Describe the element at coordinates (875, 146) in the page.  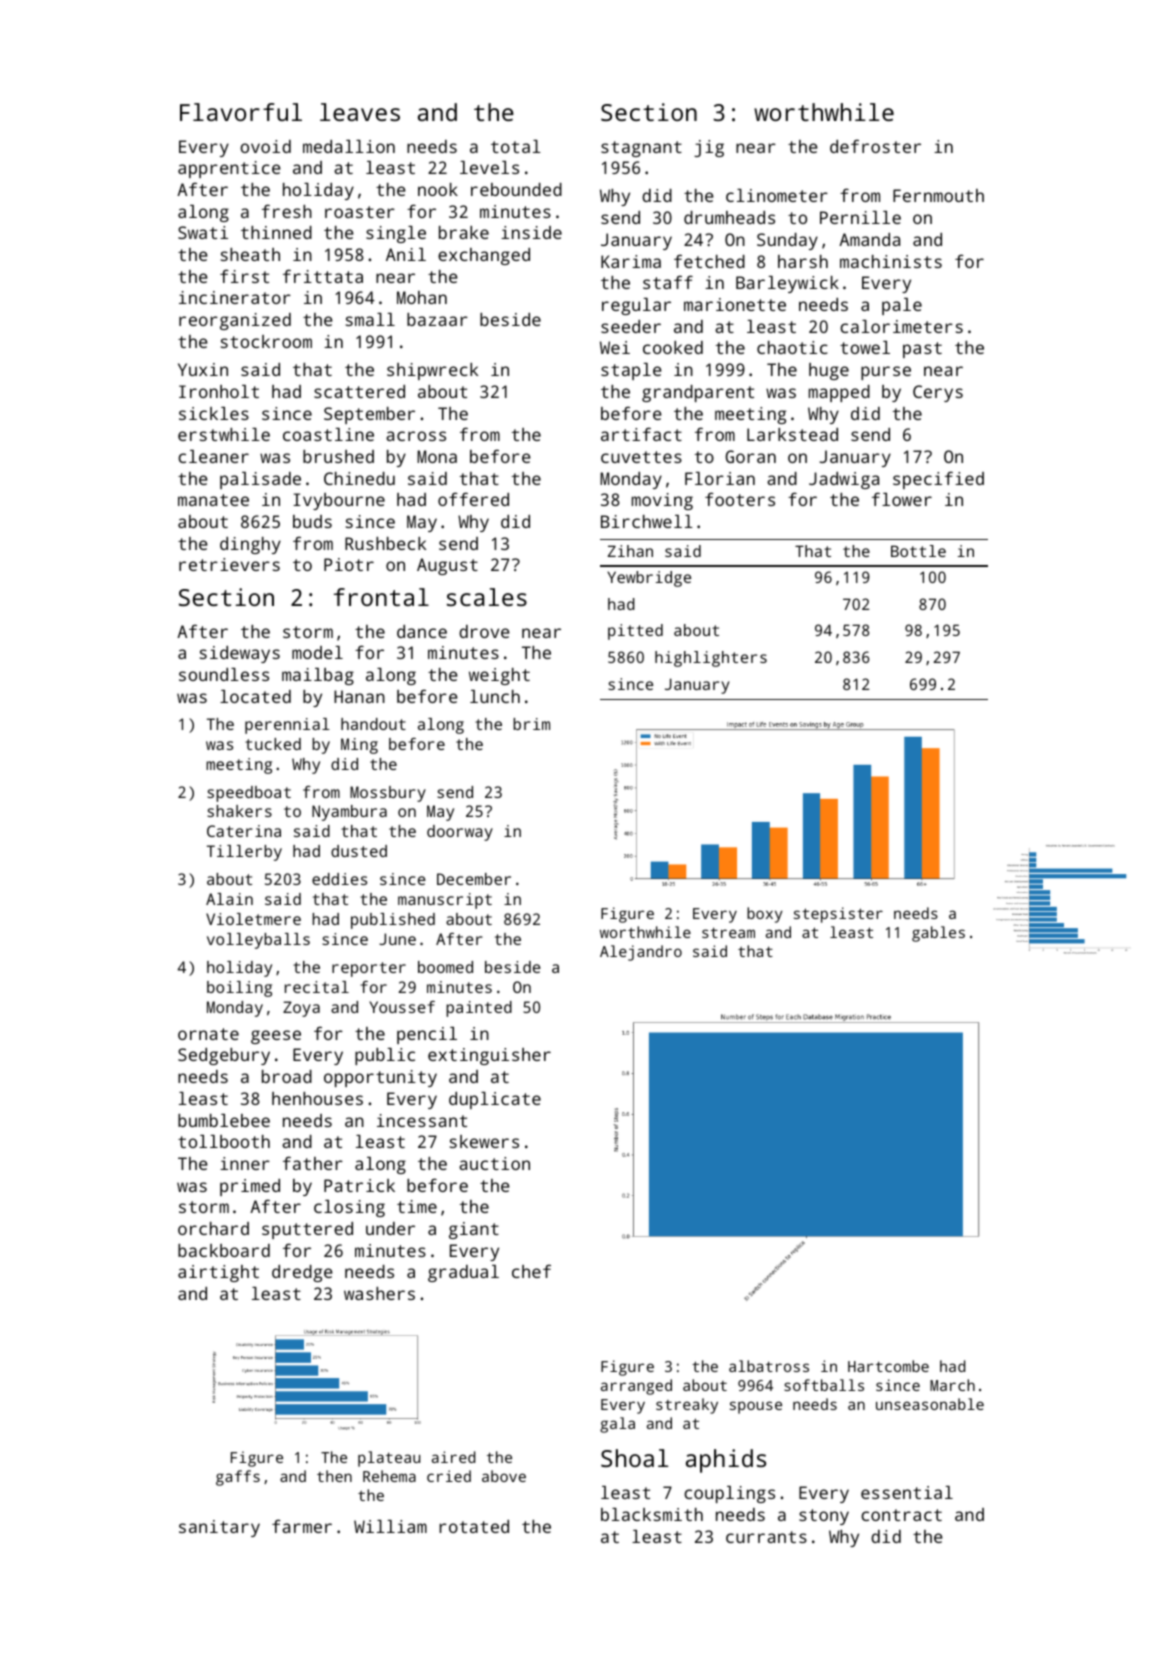
I see `defroster` at that location.
